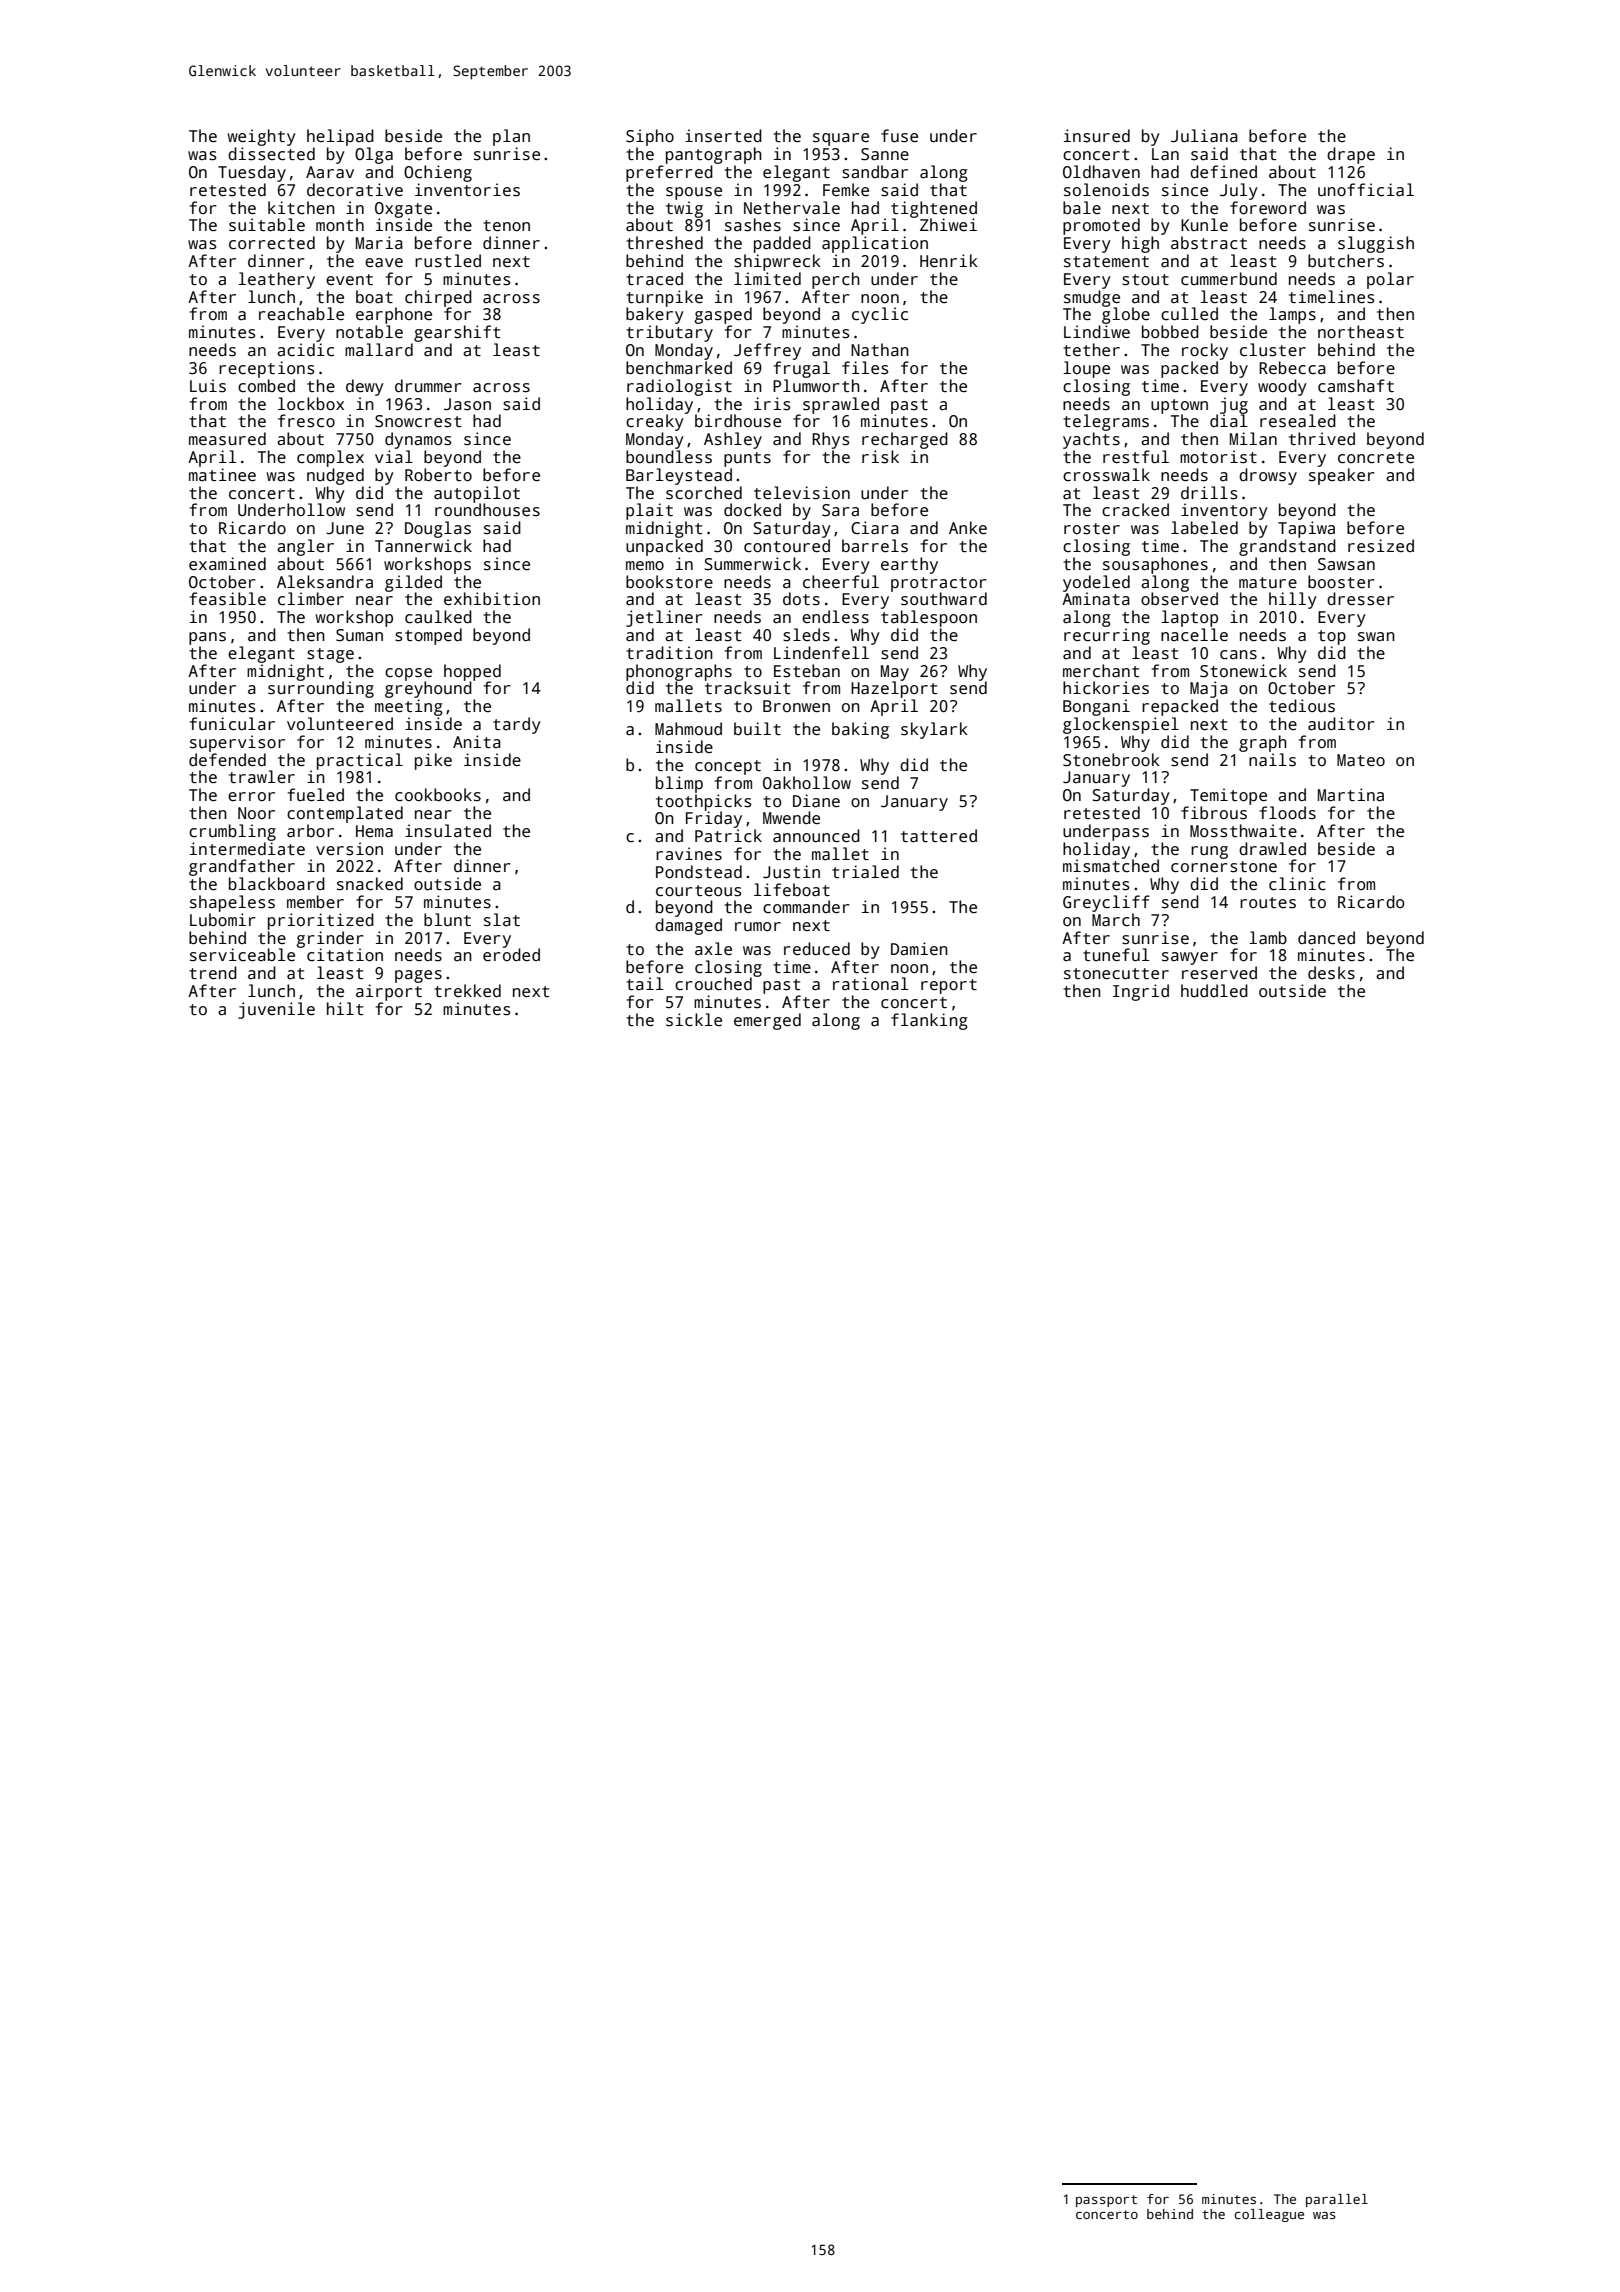 This screenshot has height=2292, width=1620. I want to click on skylark, so click(934, 730).
